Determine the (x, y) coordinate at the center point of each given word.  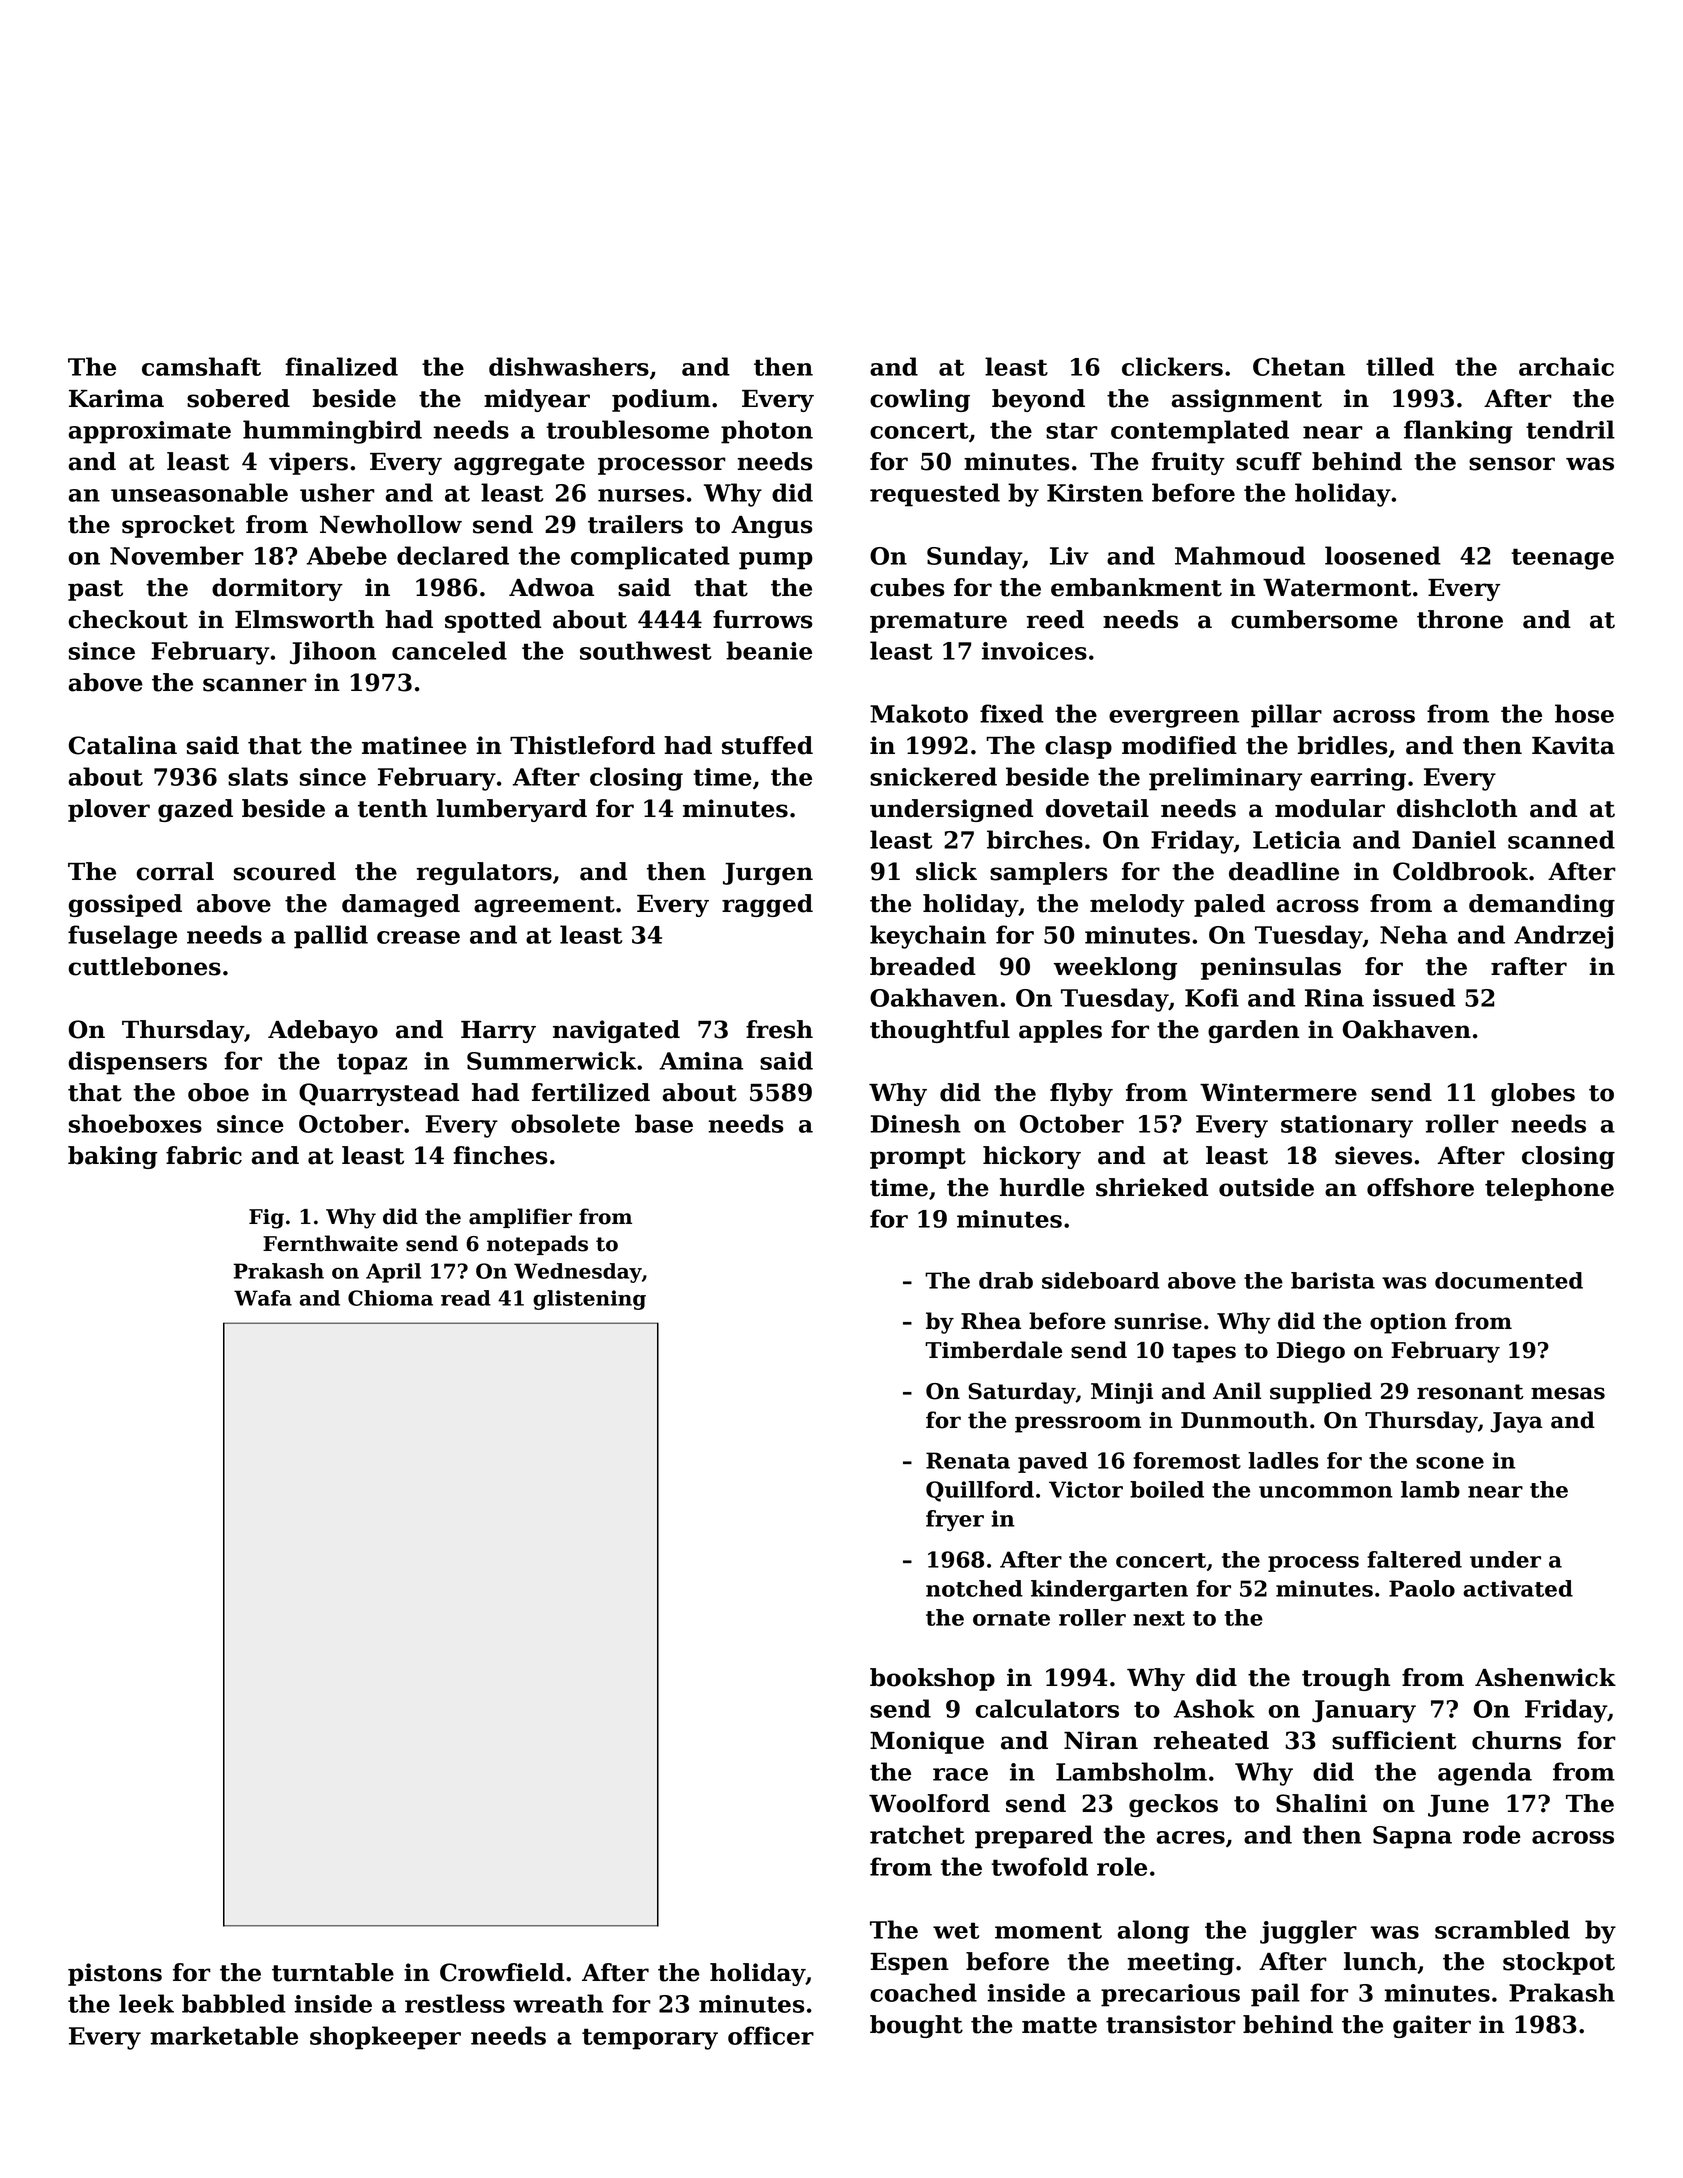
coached (923, 1992)
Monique (927, 1742)
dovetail (1097, 808)
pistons (115, 1974)
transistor (1171, 2024)
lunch (1380, 1961)
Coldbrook (1460, 871)
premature (938, 622)
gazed (195, 810)
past (95, 590)
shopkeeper (385, 2038)
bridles (1343, 745)
